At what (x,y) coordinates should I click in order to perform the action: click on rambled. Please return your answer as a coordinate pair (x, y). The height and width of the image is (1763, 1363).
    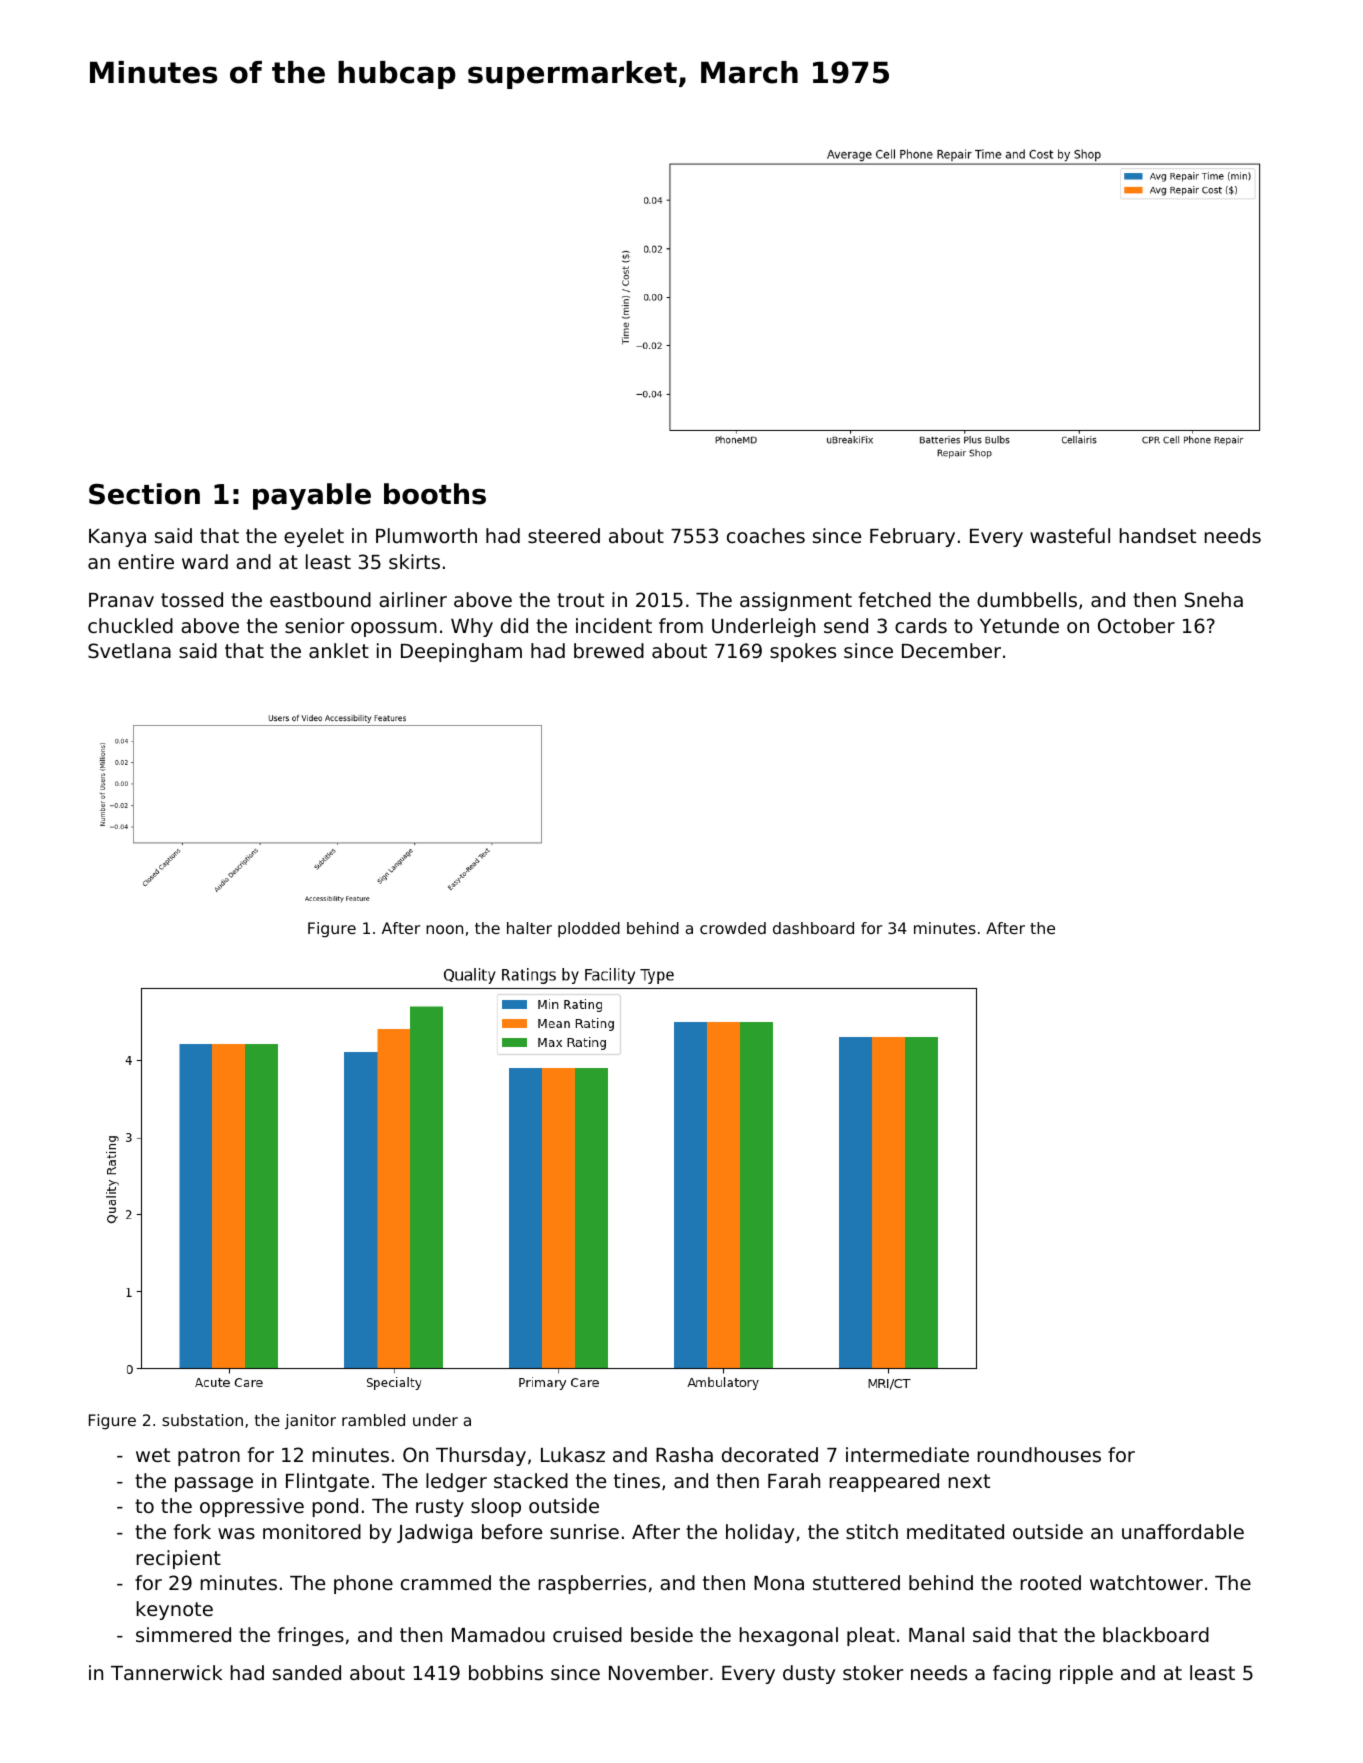
    Looking at the image, I should click on (373, 1420).
